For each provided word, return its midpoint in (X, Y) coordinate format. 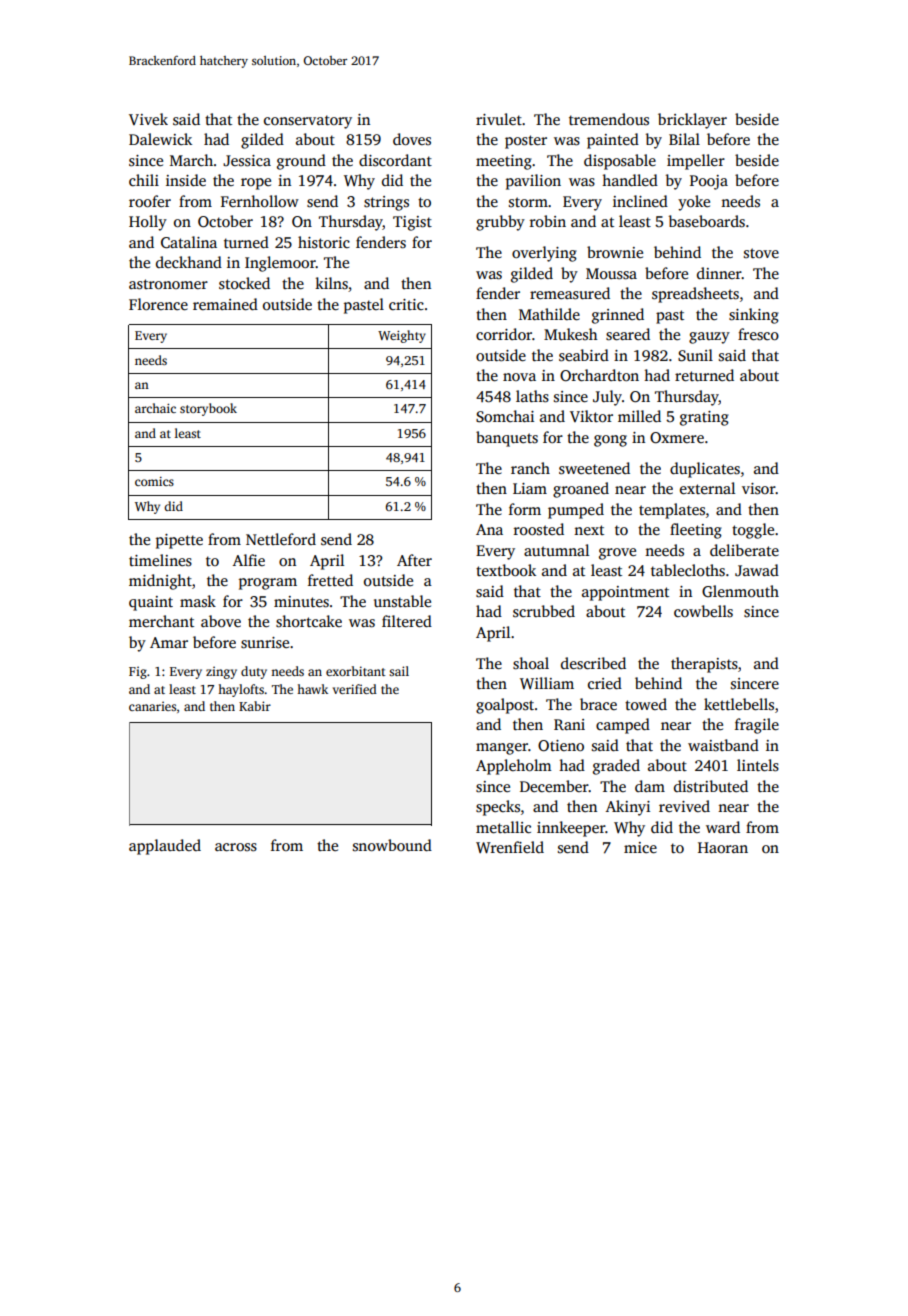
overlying (544, 254)
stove (761, 253)
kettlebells (739, 704)
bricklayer (692, 121)
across (236, 847)
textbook (506, 570)
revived (684, 806)
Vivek (148, 119)
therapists (704, 665)
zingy (221, 672)
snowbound (392, 845)
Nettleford (281, 539)
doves (412, 139)
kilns (331, 283)
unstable (402, 601)
